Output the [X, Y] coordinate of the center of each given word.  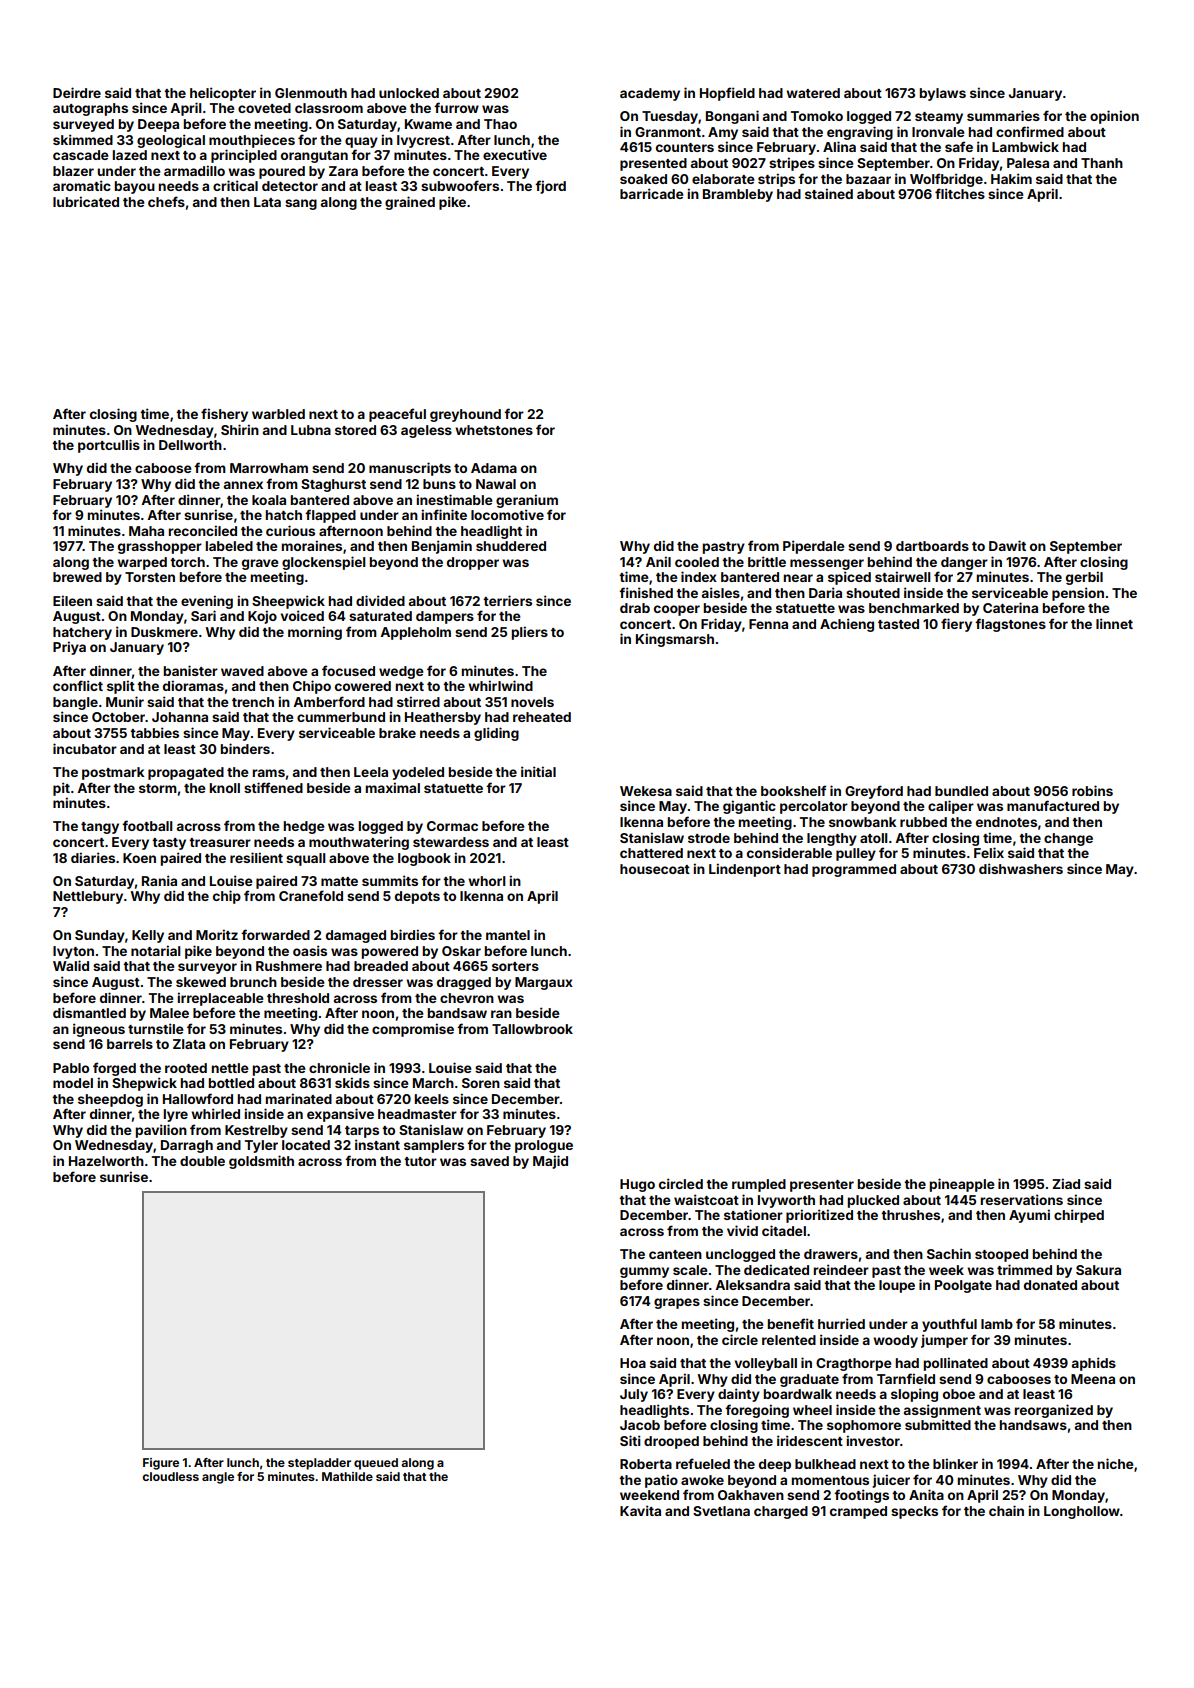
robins [1092, 790]
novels [532, 702]
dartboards [932, 546]
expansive [340, 1115]
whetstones [494, 430]
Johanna [180, 717]
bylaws [943, 94]
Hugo [637, 1185]
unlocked [409, 93]
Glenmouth [311, 93]
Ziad [1066, 1183]
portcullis [109, 446]
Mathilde [347, 1476]
